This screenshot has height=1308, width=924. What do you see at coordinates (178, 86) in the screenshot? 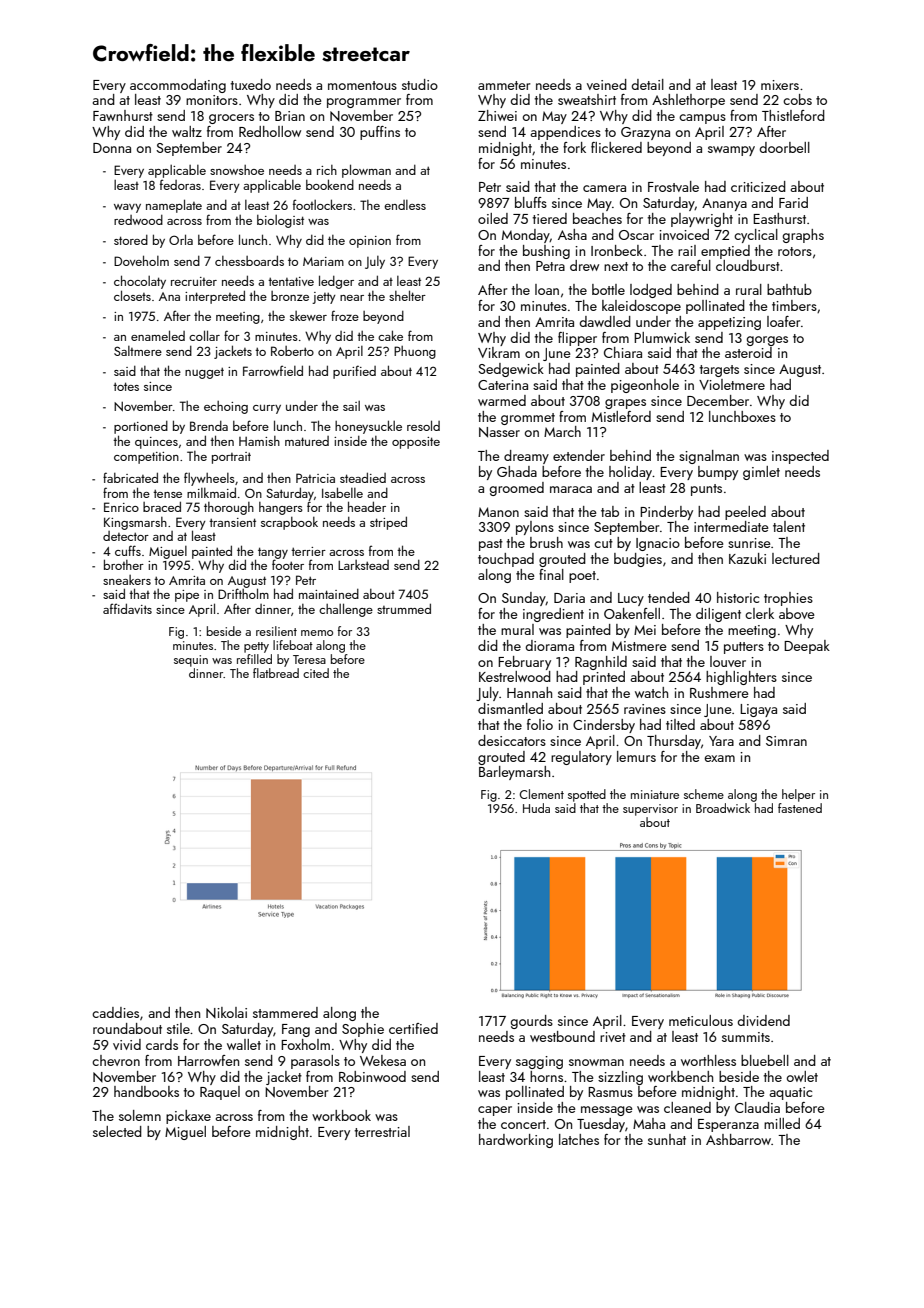
I see `accommodating` at bounding box center [178, 86].
